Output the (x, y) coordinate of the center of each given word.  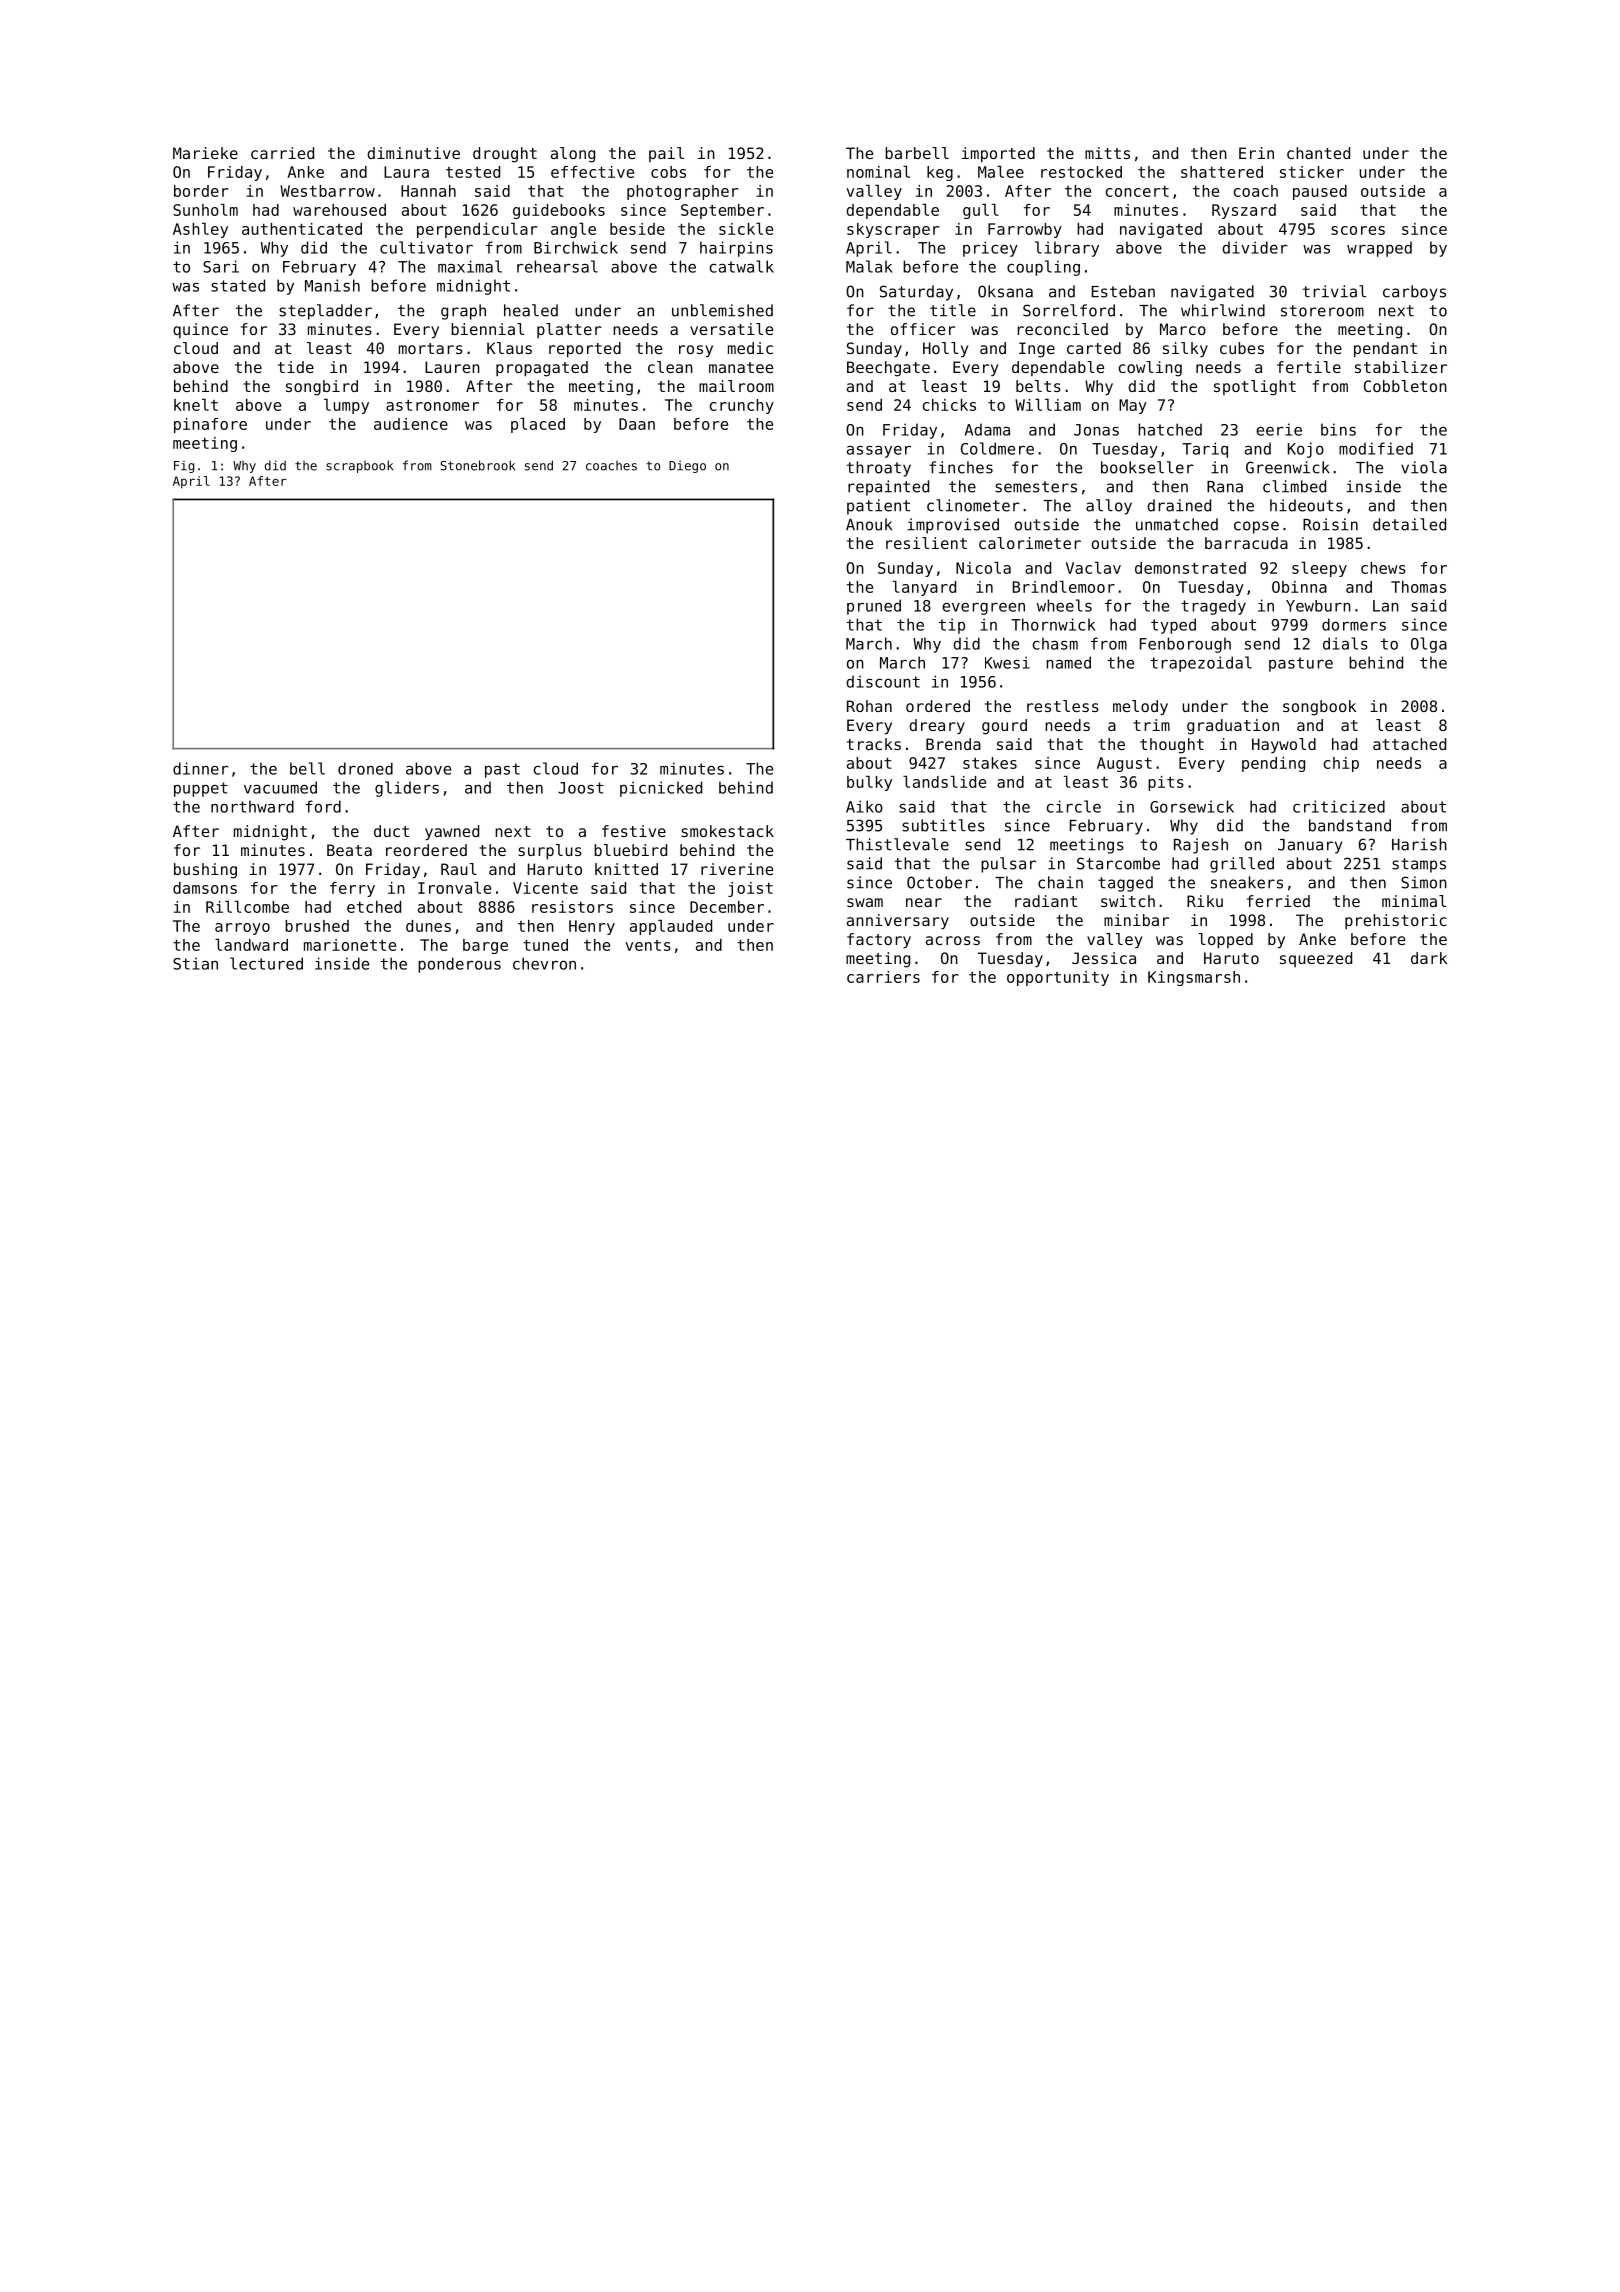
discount (883, 681)
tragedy (1213, 607)
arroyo (242, 929)
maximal (470, 266)
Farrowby (1025, 230)
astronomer (432, 405)
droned (365, 768)
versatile (731, 329)
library (1067, 249)
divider (1255, 247)
